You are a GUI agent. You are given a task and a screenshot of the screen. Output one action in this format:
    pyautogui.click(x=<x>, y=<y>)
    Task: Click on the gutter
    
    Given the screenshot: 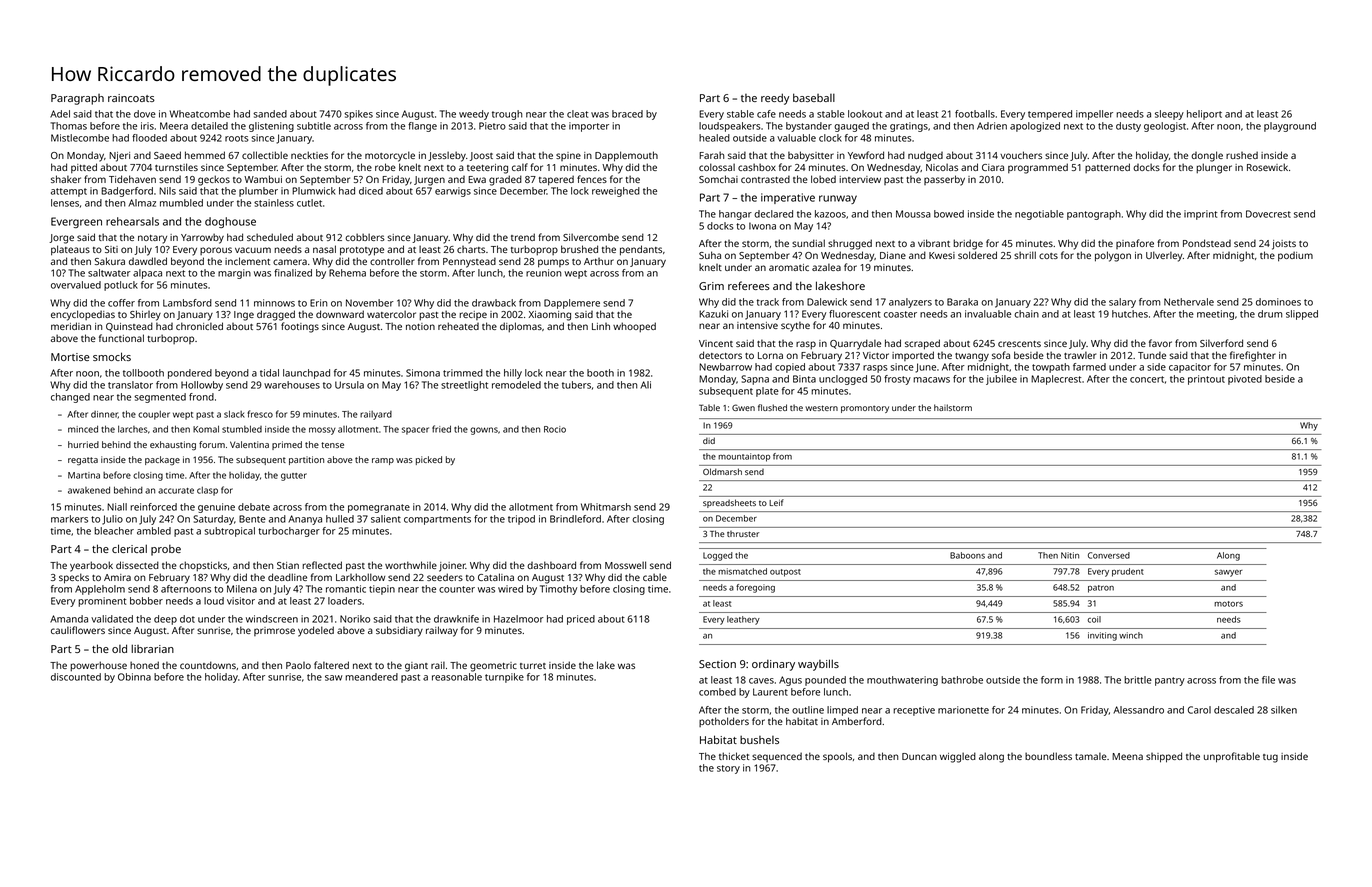 What is the action you would take?
    pyautogui.click(x=294, y=477)
